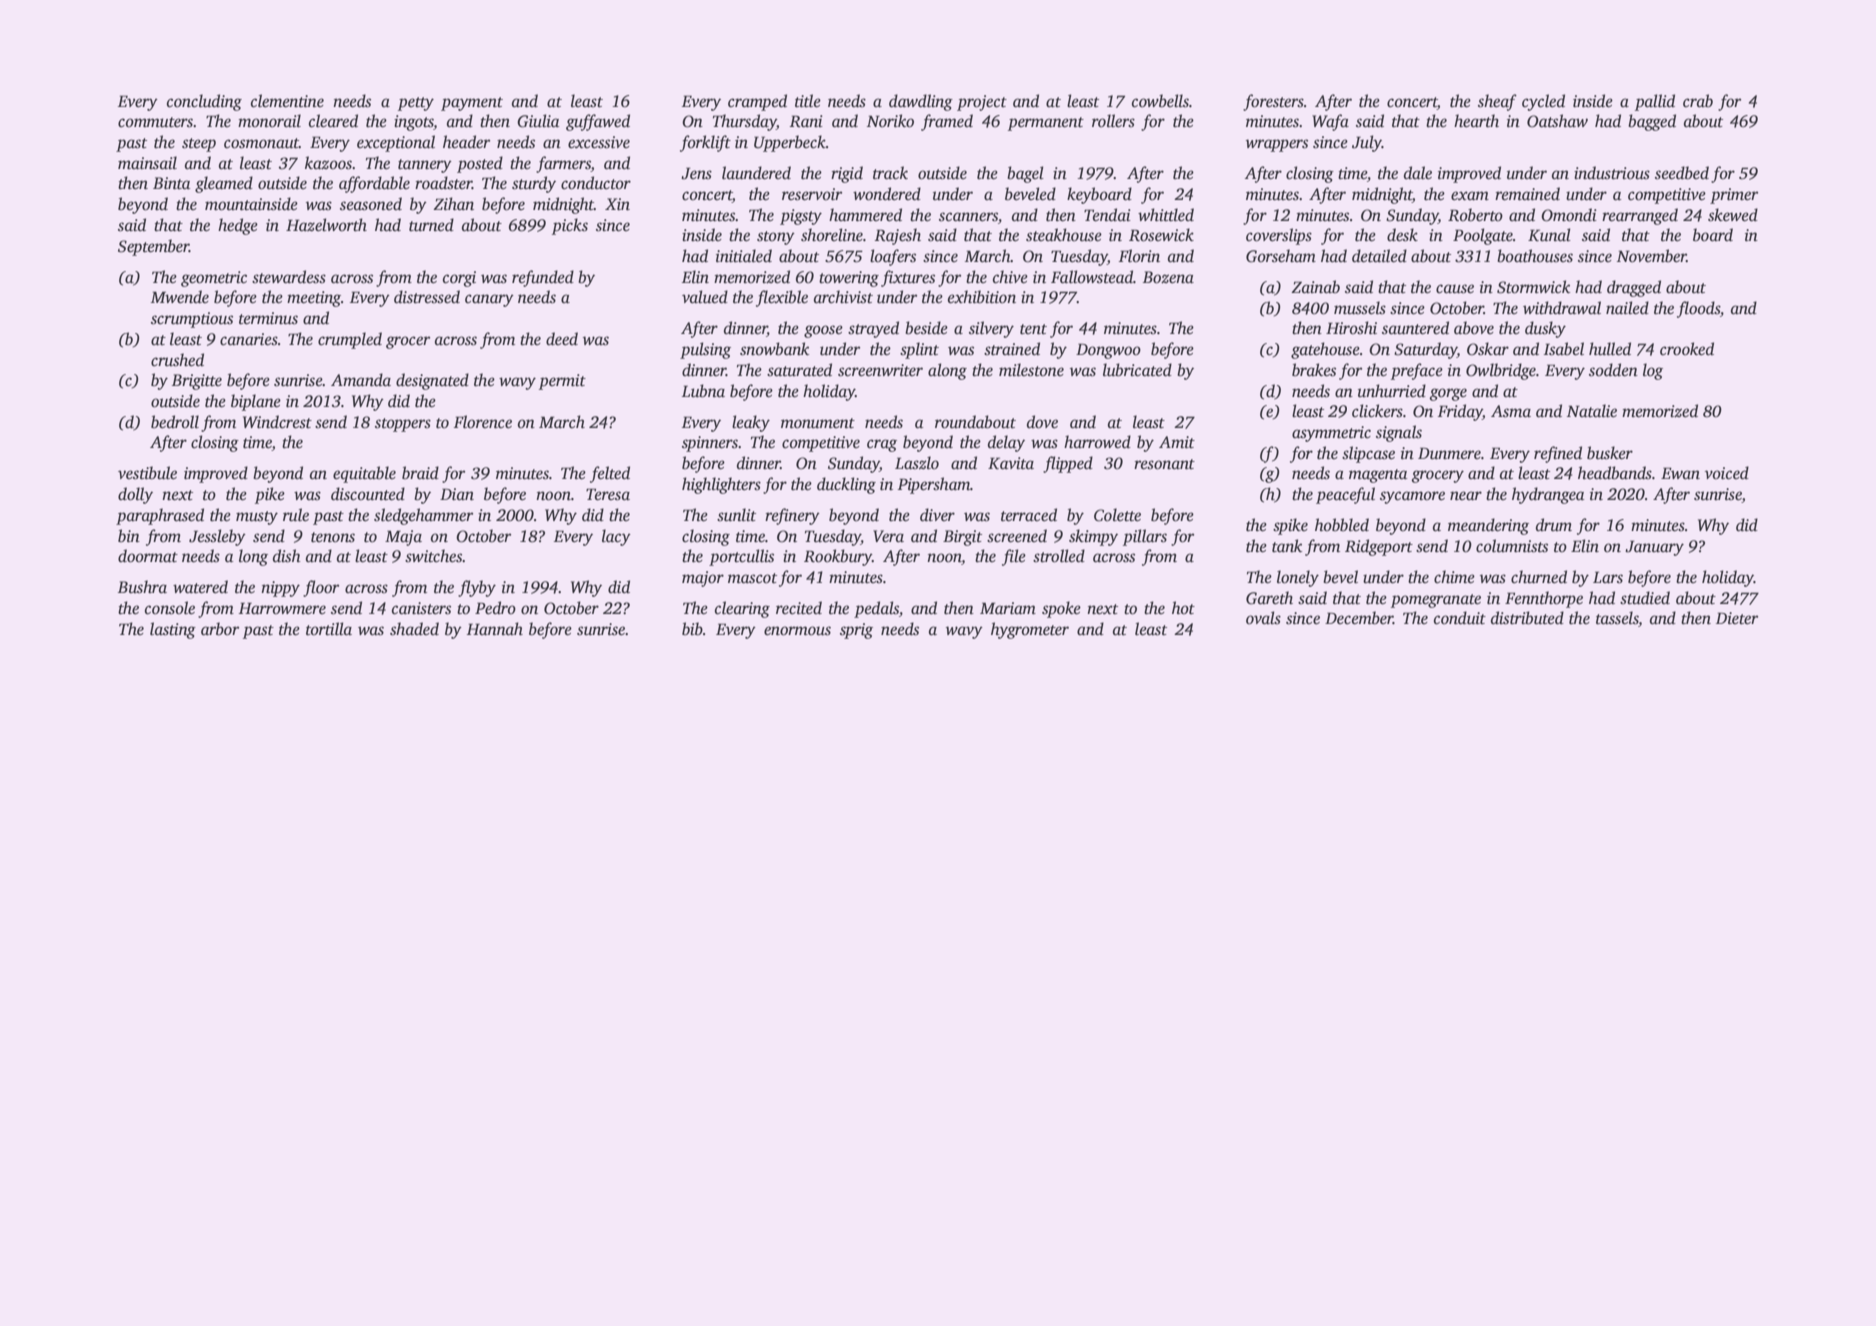 This page has width=1876, height=1326. What do you see at coordinates (1610, 453) in the page?
I see `busker` at bounding box center [1610, 453].
